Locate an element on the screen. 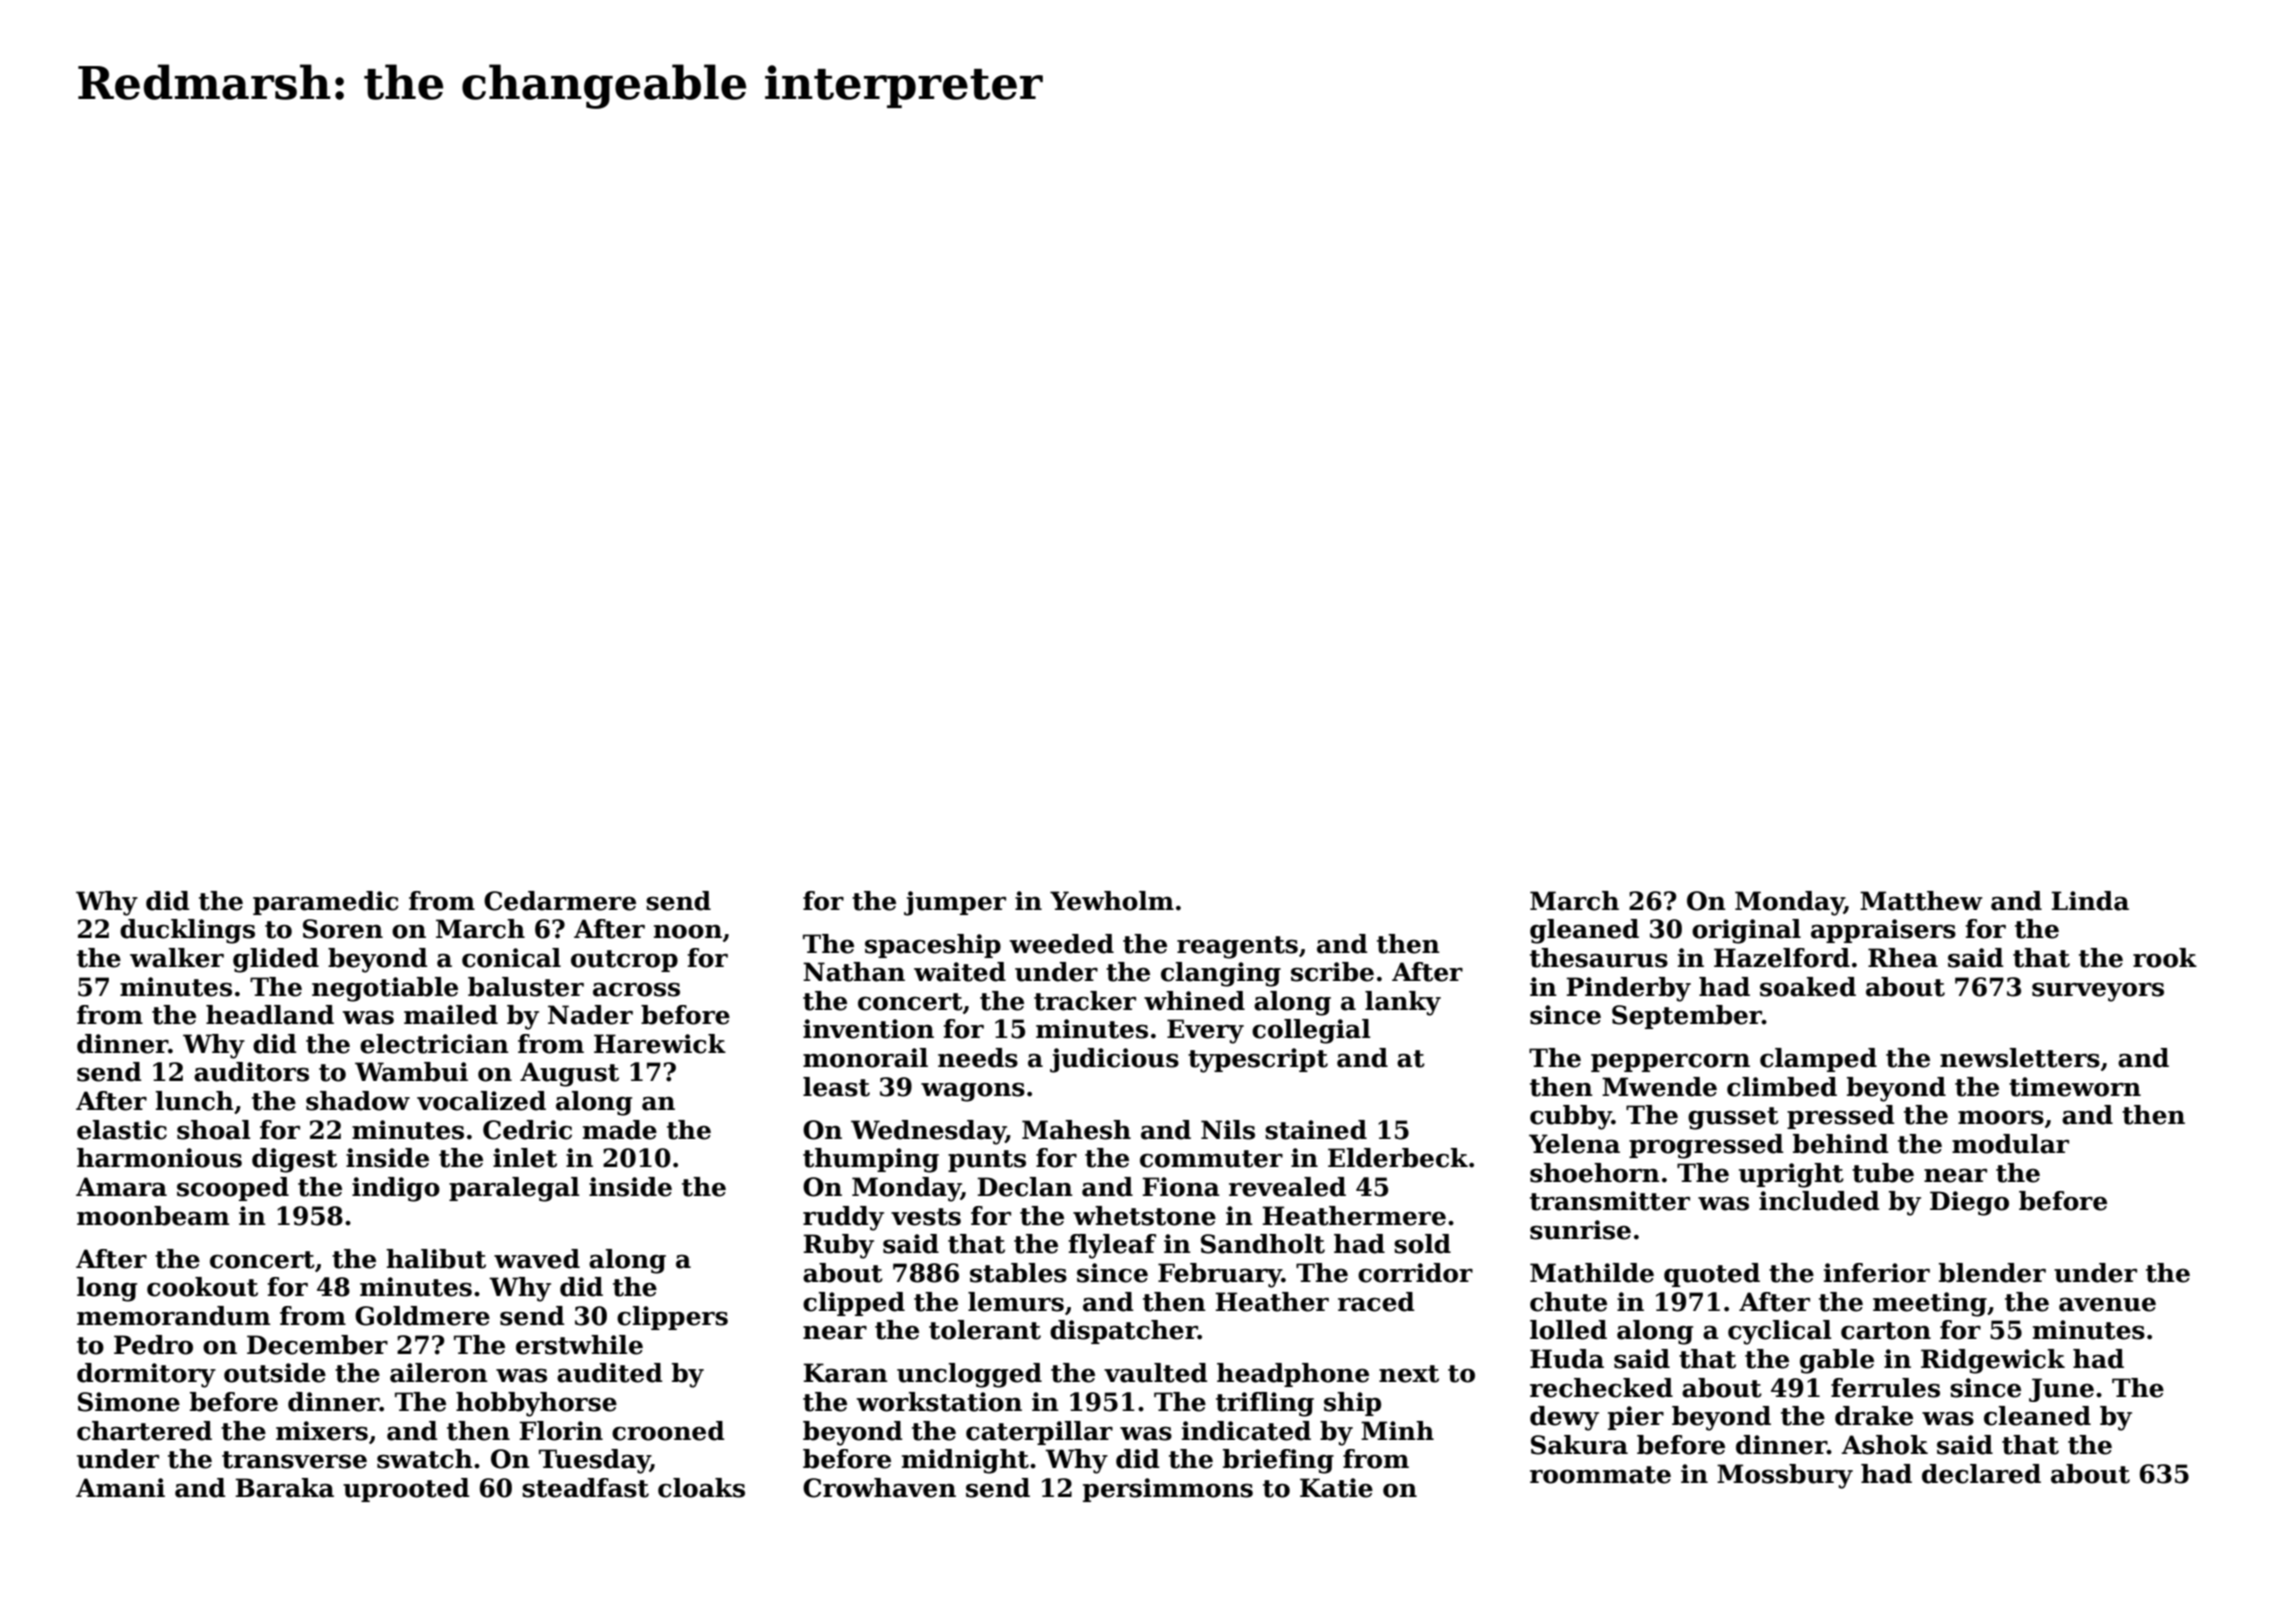 The height and width of the screenshot is (1614, 2282). Harewick is located at coordinates (660, 1044).
